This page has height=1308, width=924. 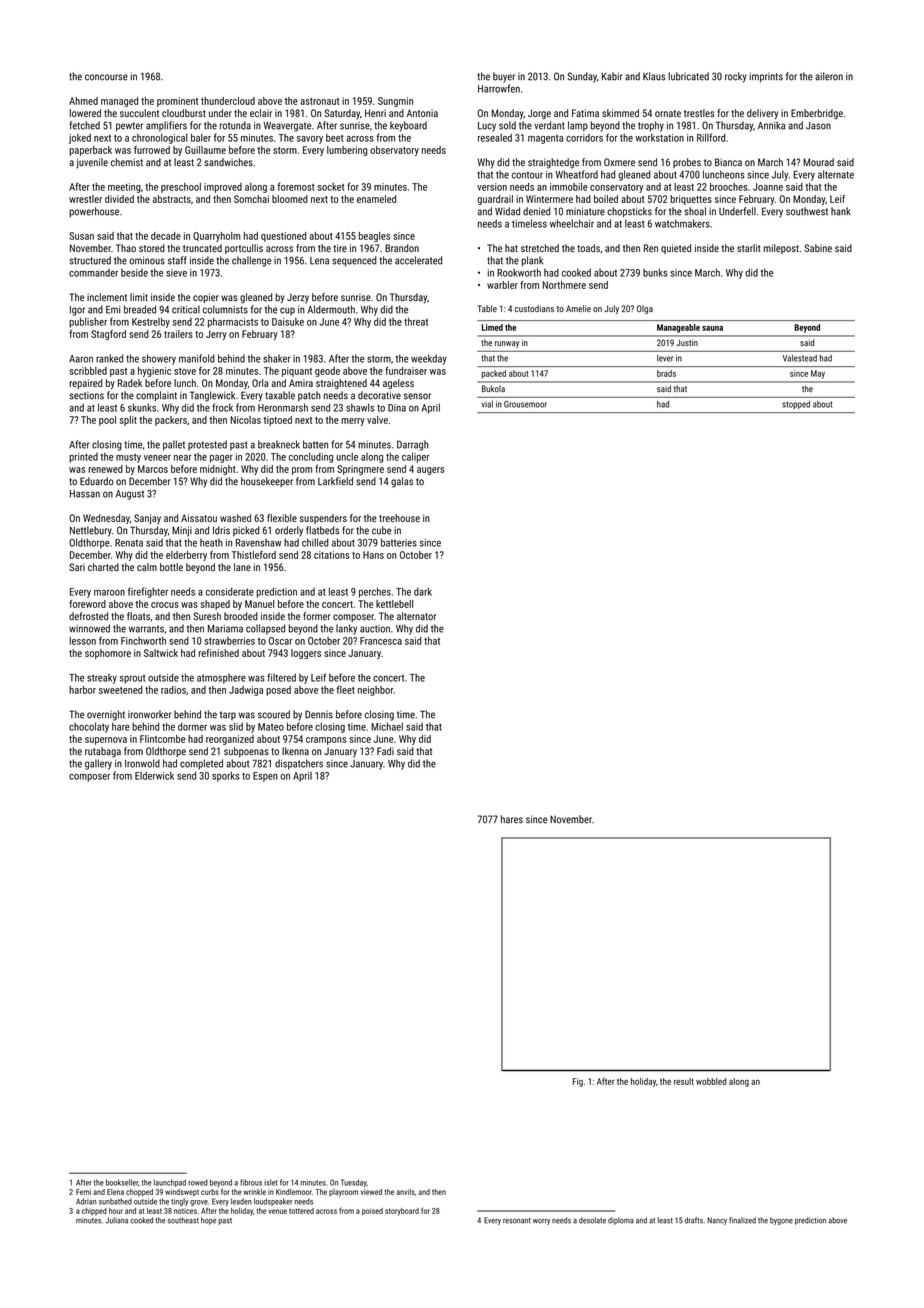 I want to click on Francesca, so click(x=381, y=641).
